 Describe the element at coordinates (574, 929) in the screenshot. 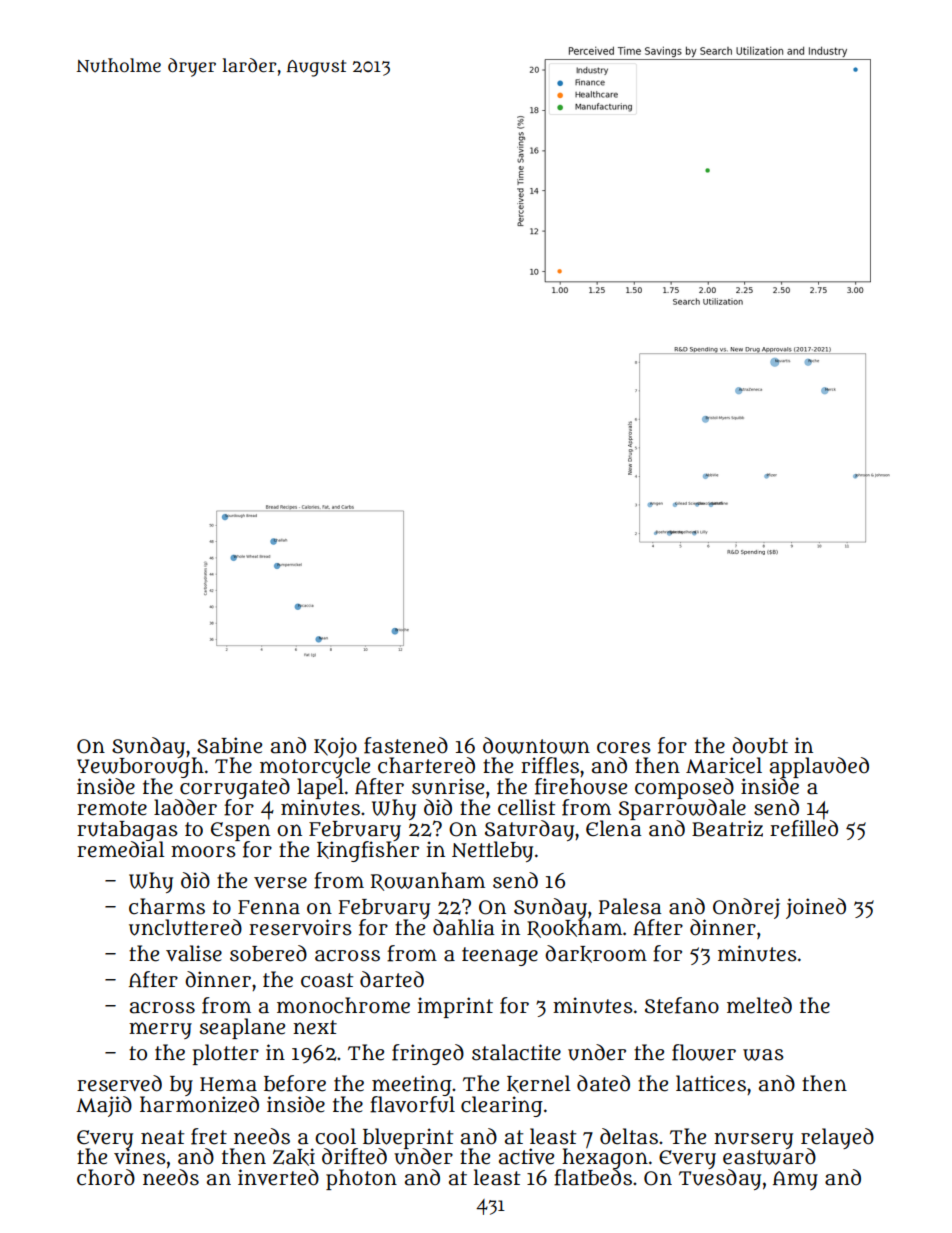

I see `Rookham` at that location.
